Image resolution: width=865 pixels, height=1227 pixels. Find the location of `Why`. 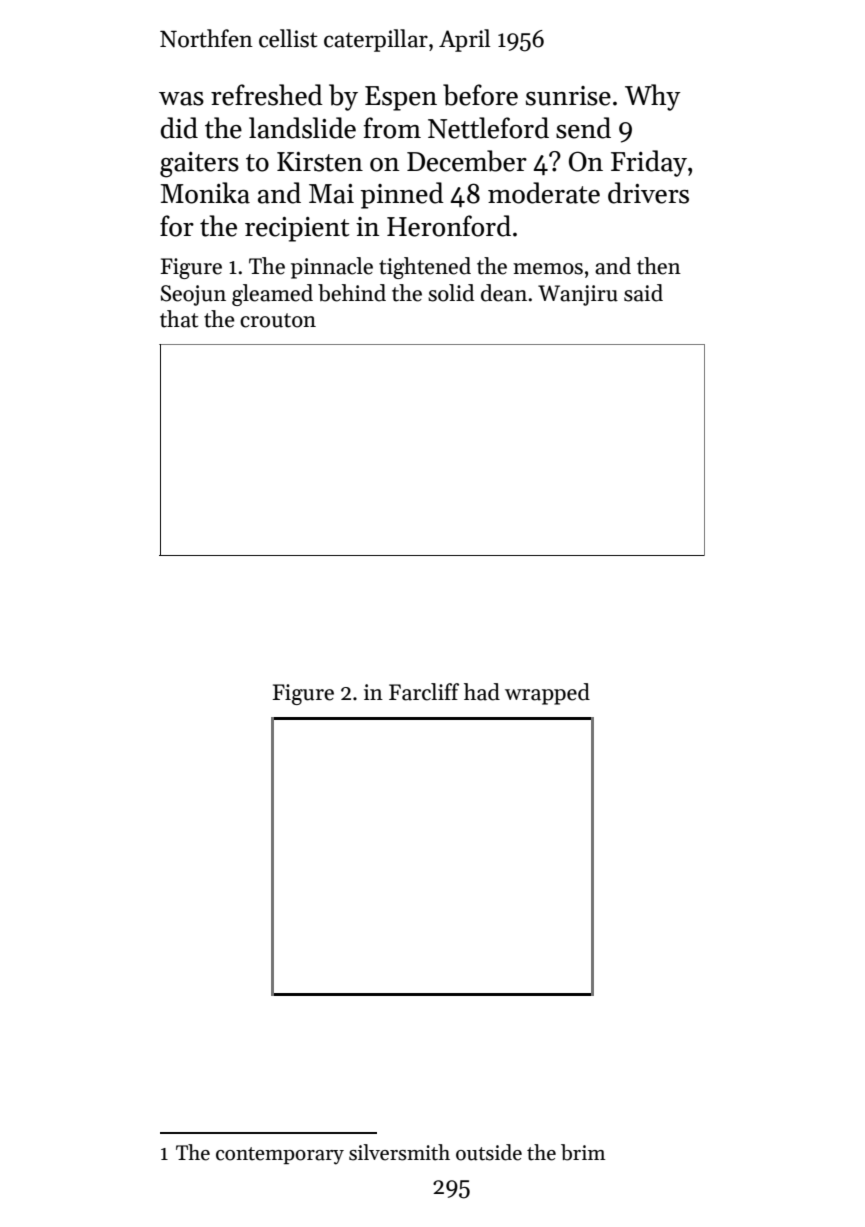

Why is located at coordinates (653, 97).
